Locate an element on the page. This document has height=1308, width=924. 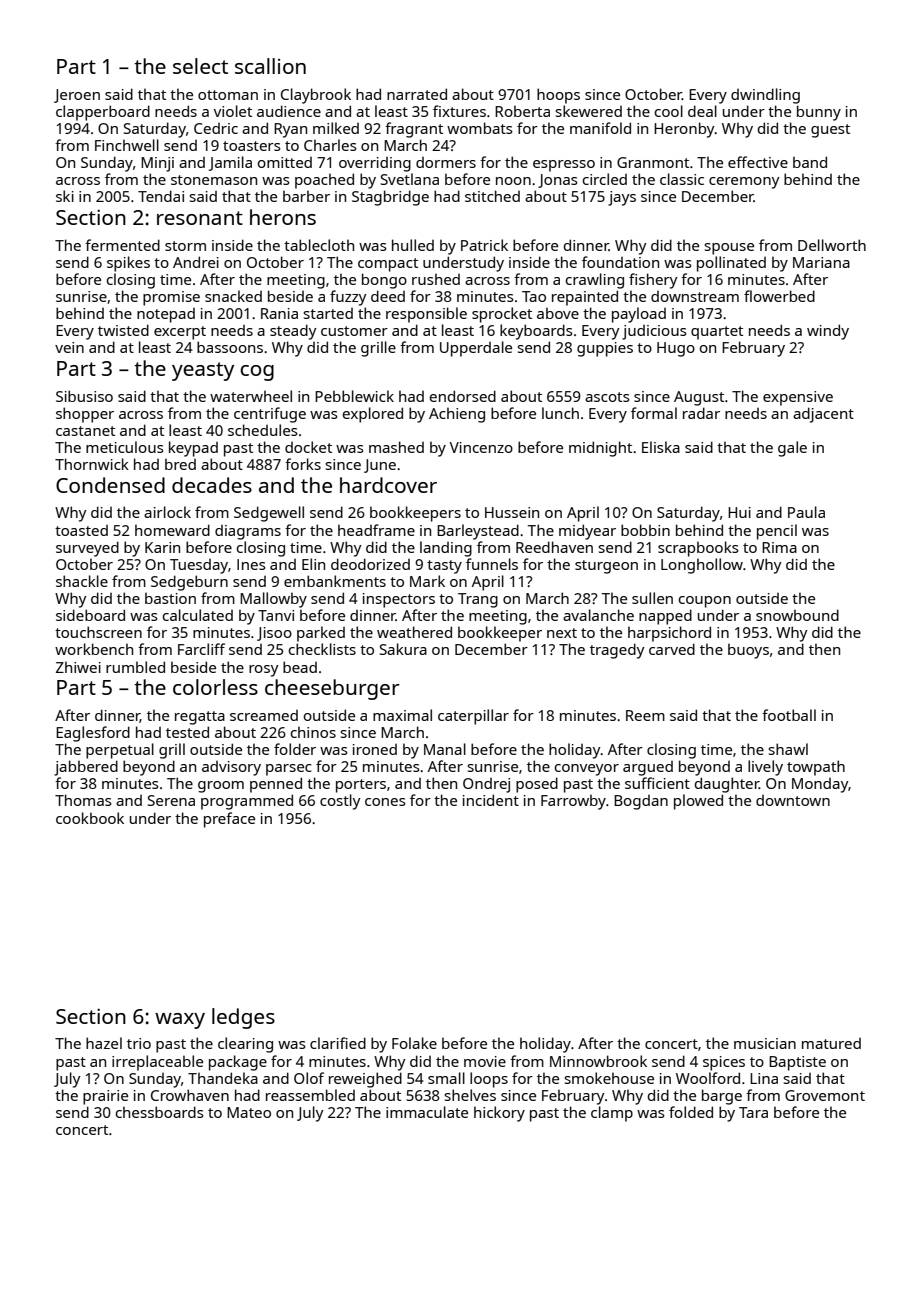
chessboards is located at coordinates (160, 1112).
